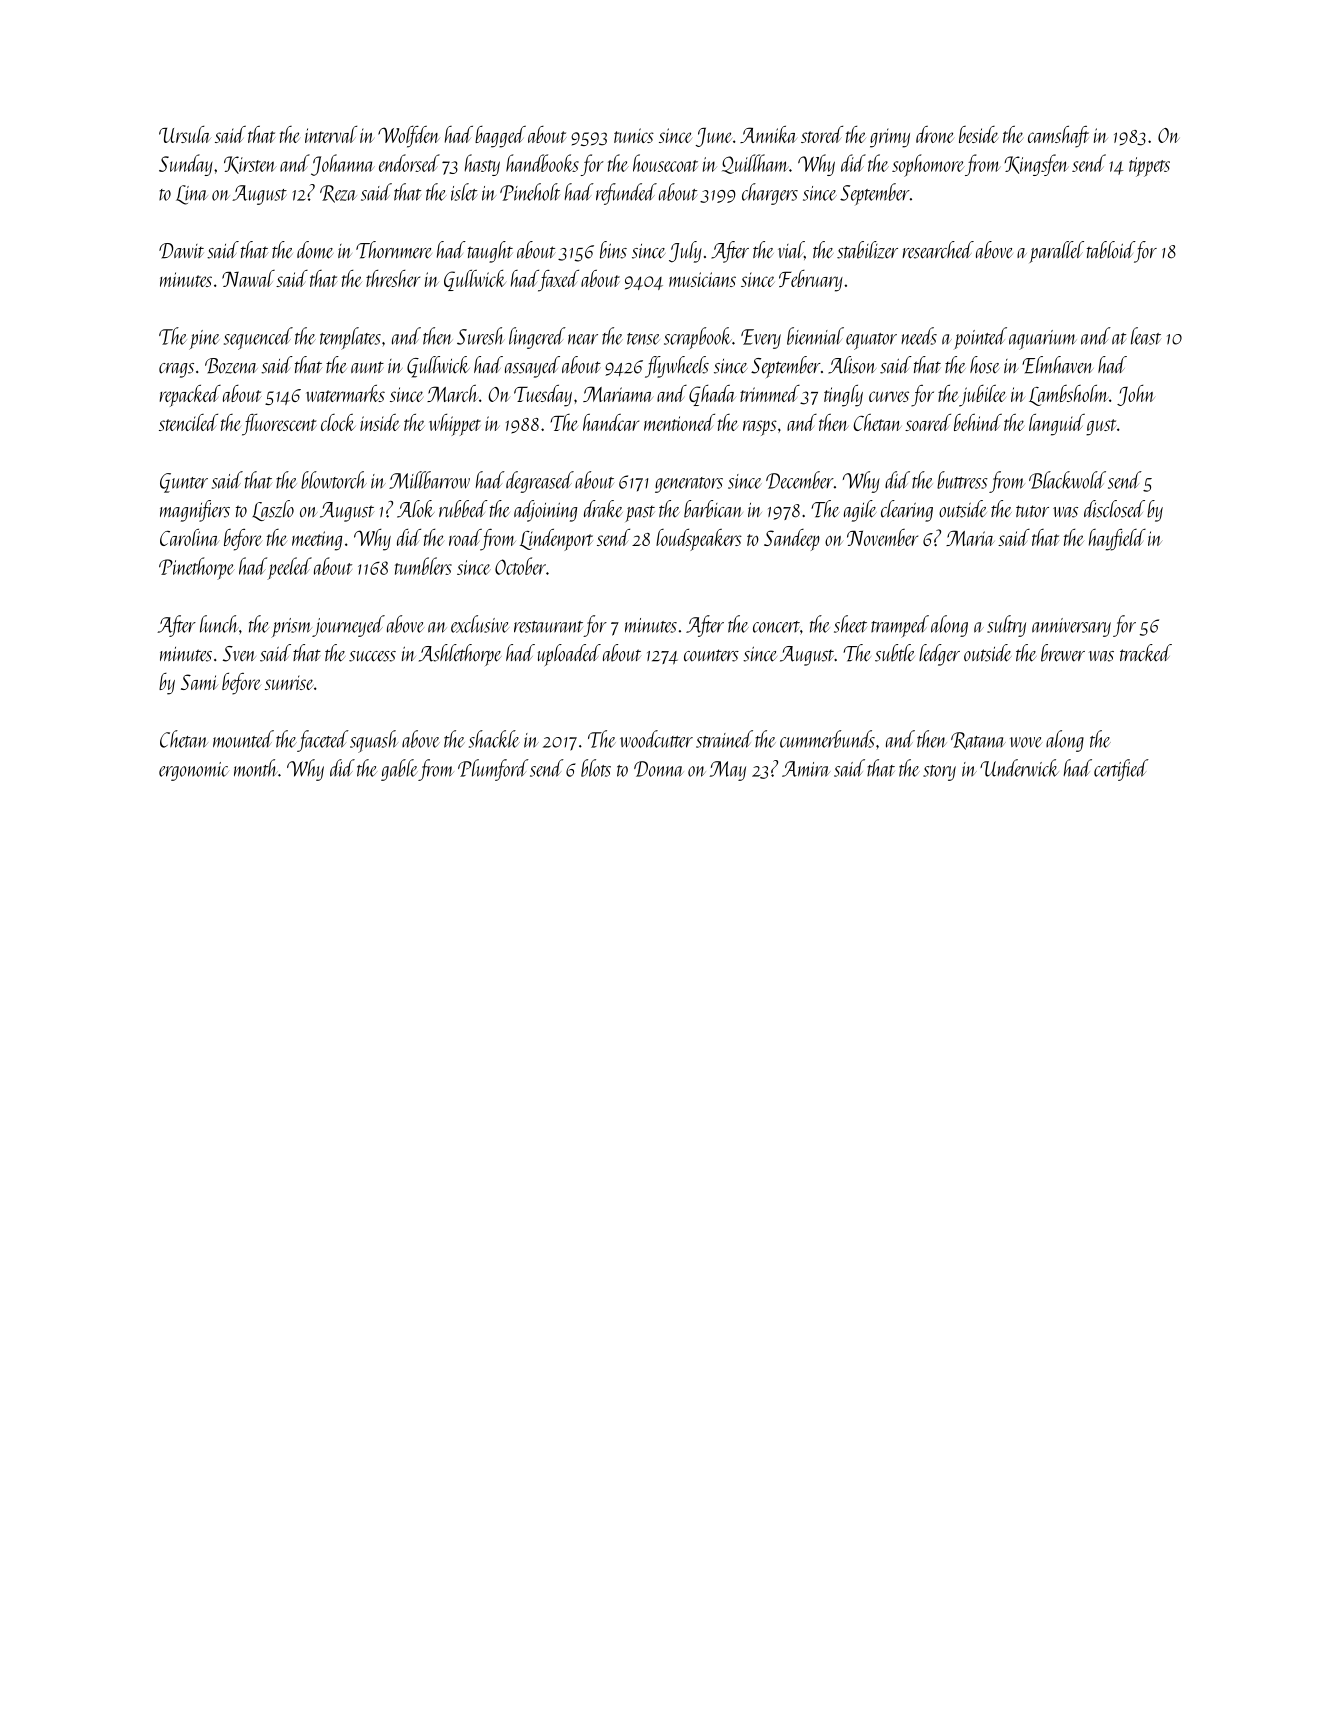  I want to click on anniversary, so click(1071, 627).
